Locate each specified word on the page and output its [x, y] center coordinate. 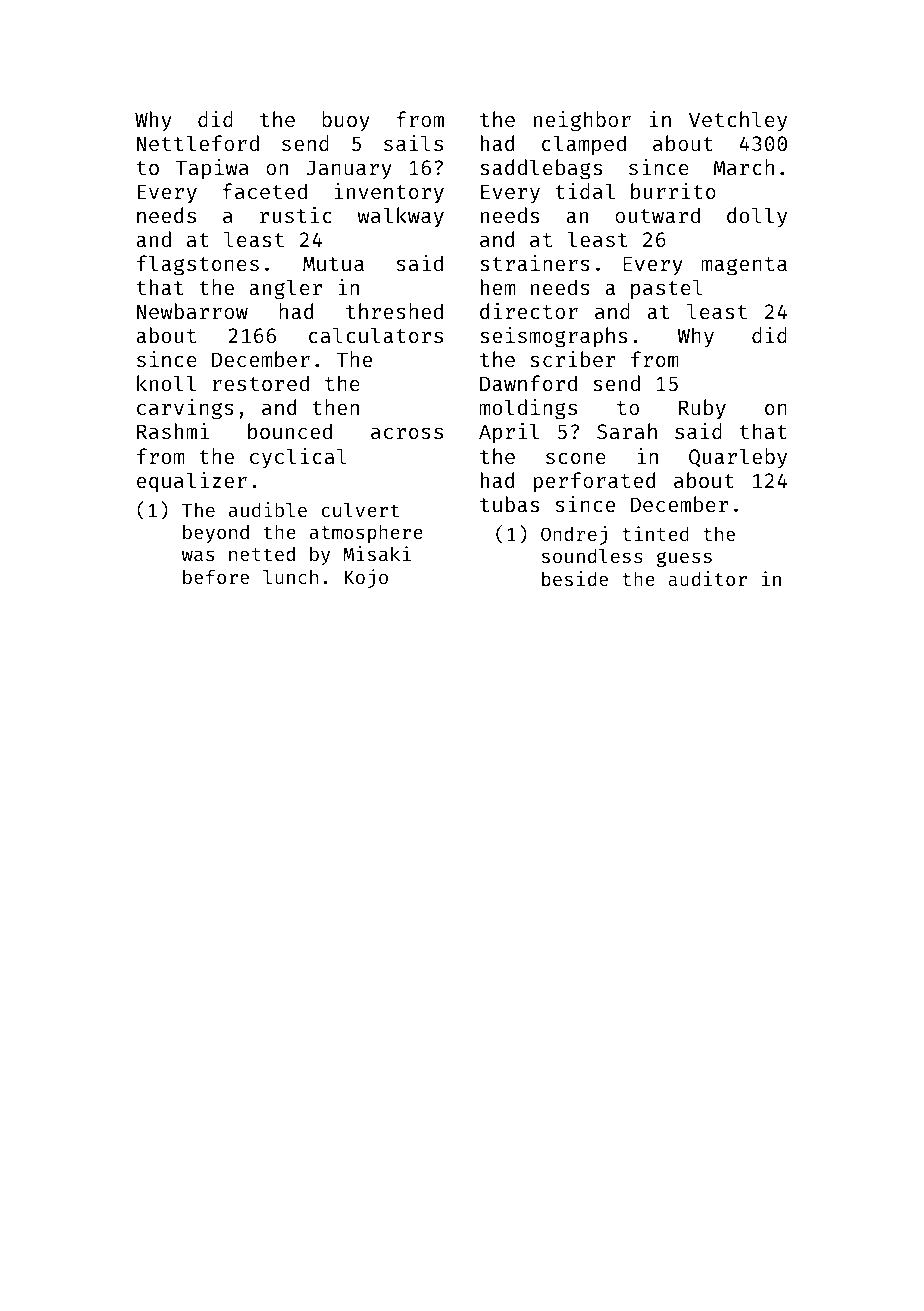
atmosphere [366, 533]
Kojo [366, 578]
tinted [655, 533]
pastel [667, 289]
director [529, 311]
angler [285, 289]
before [216, 576]
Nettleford [198, 143]
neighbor [582, 121]
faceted [265, 191]
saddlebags [541, 169]
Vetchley [738, 121]
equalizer [192, 482]
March [744, 167]
